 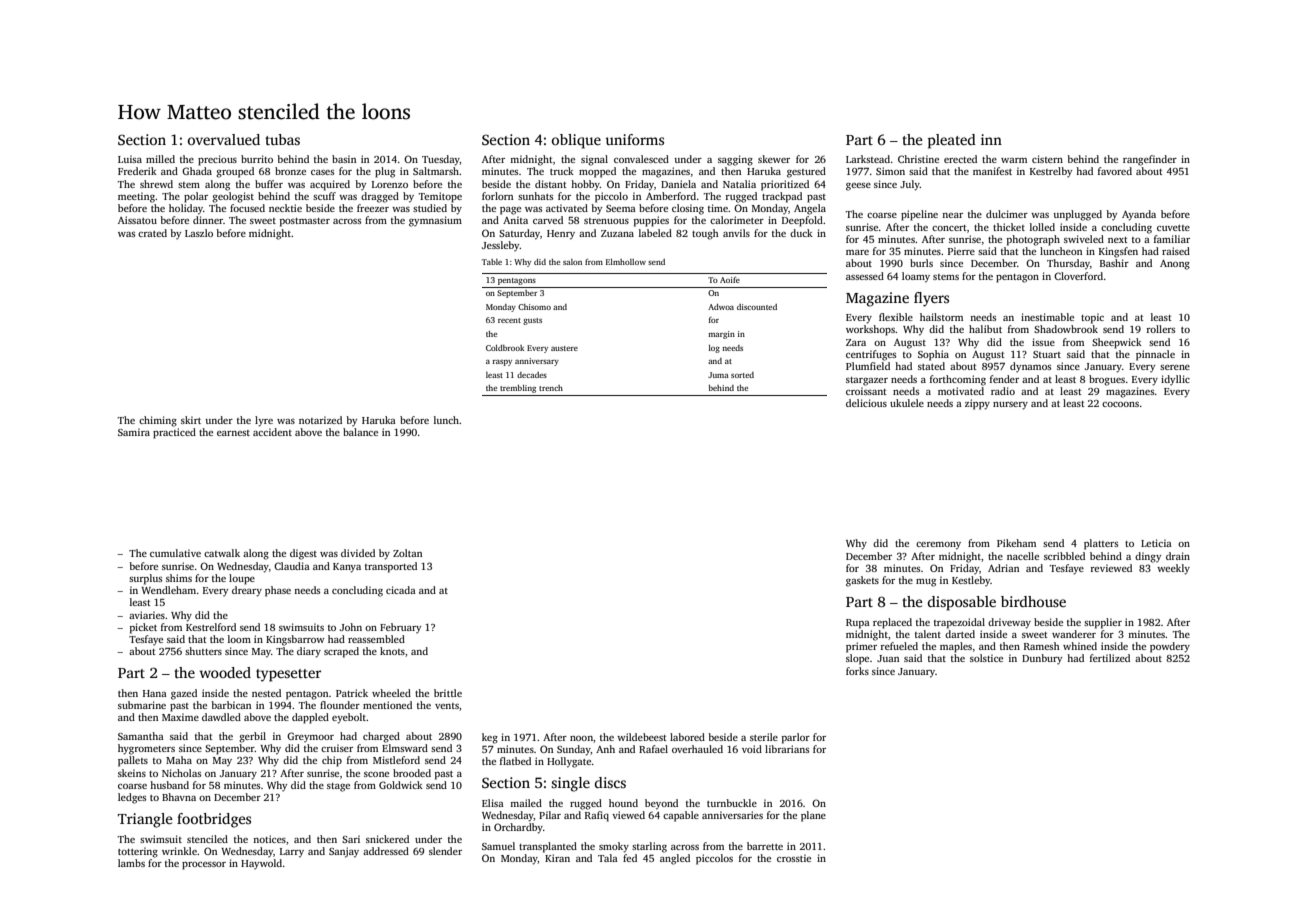 I want to click on cumulative, so click(x=175, y=553).
